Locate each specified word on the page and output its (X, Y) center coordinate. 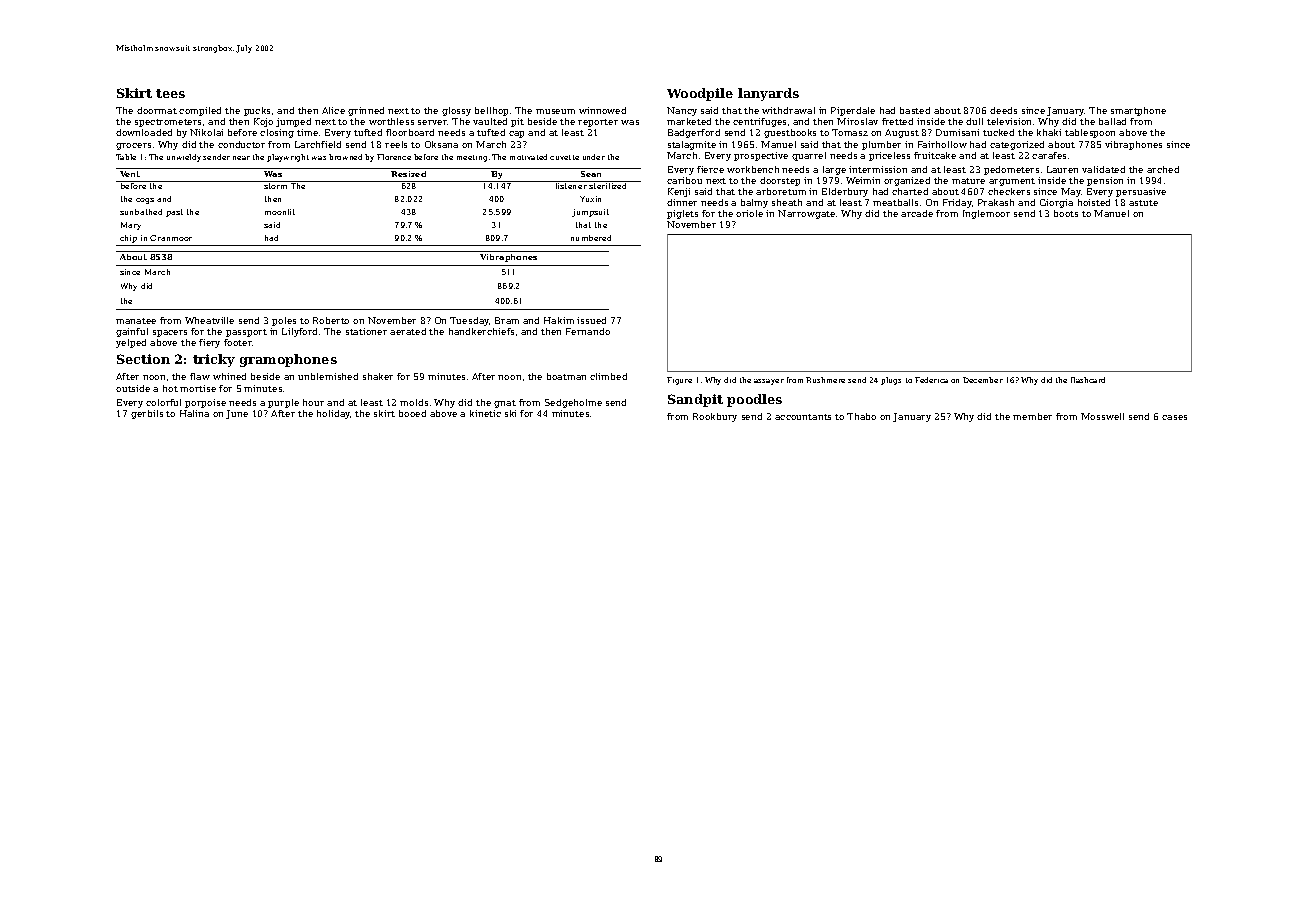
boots (1066, 213)
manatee (136, 321)
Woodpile (700, 94)
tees (170, 93)
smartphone (1138, 111)
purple (283, 403)
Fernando (588, 331)
